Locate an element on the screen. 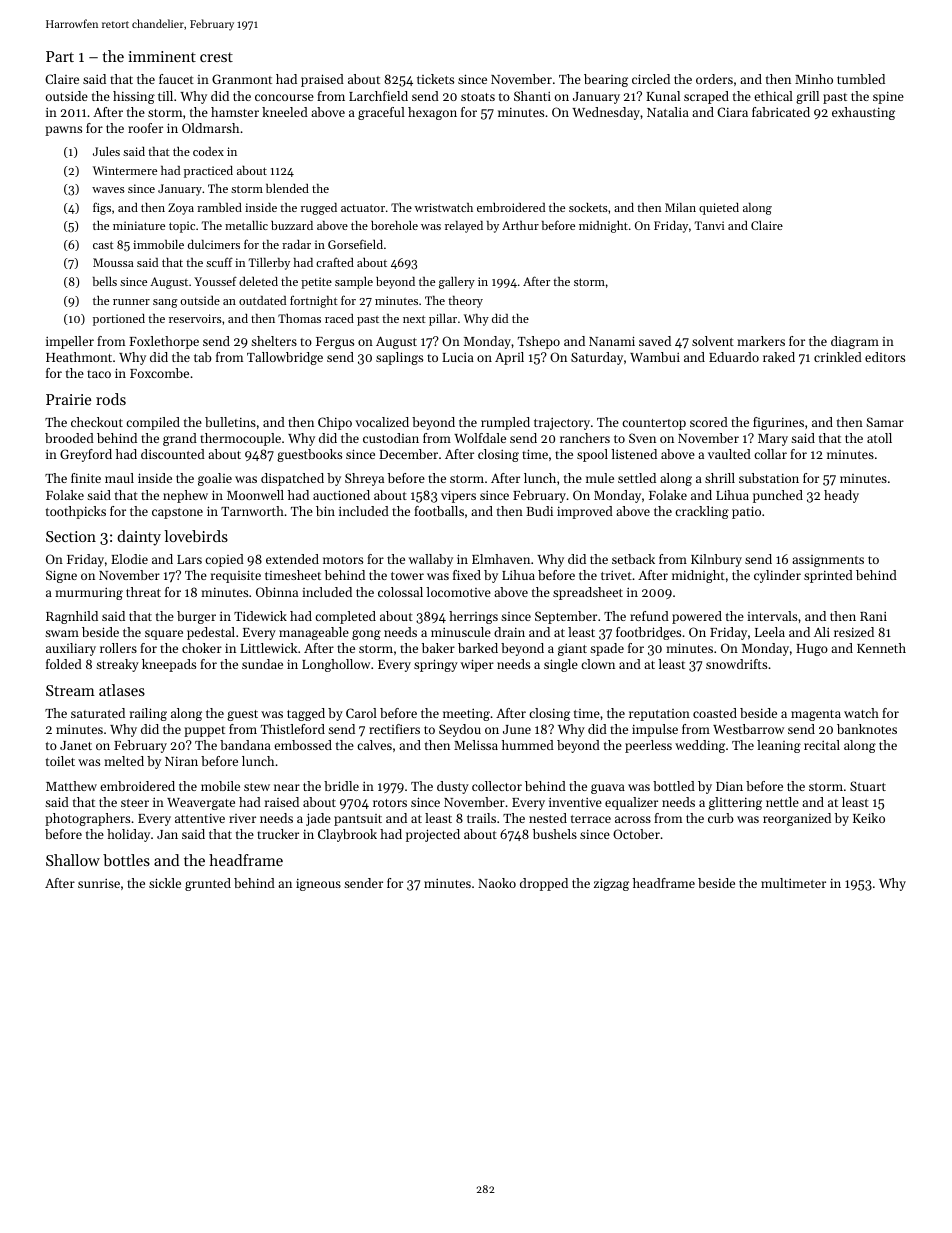 This screenshot has height=1233, width=952. Naoko is located at coordinates (497, 883).
